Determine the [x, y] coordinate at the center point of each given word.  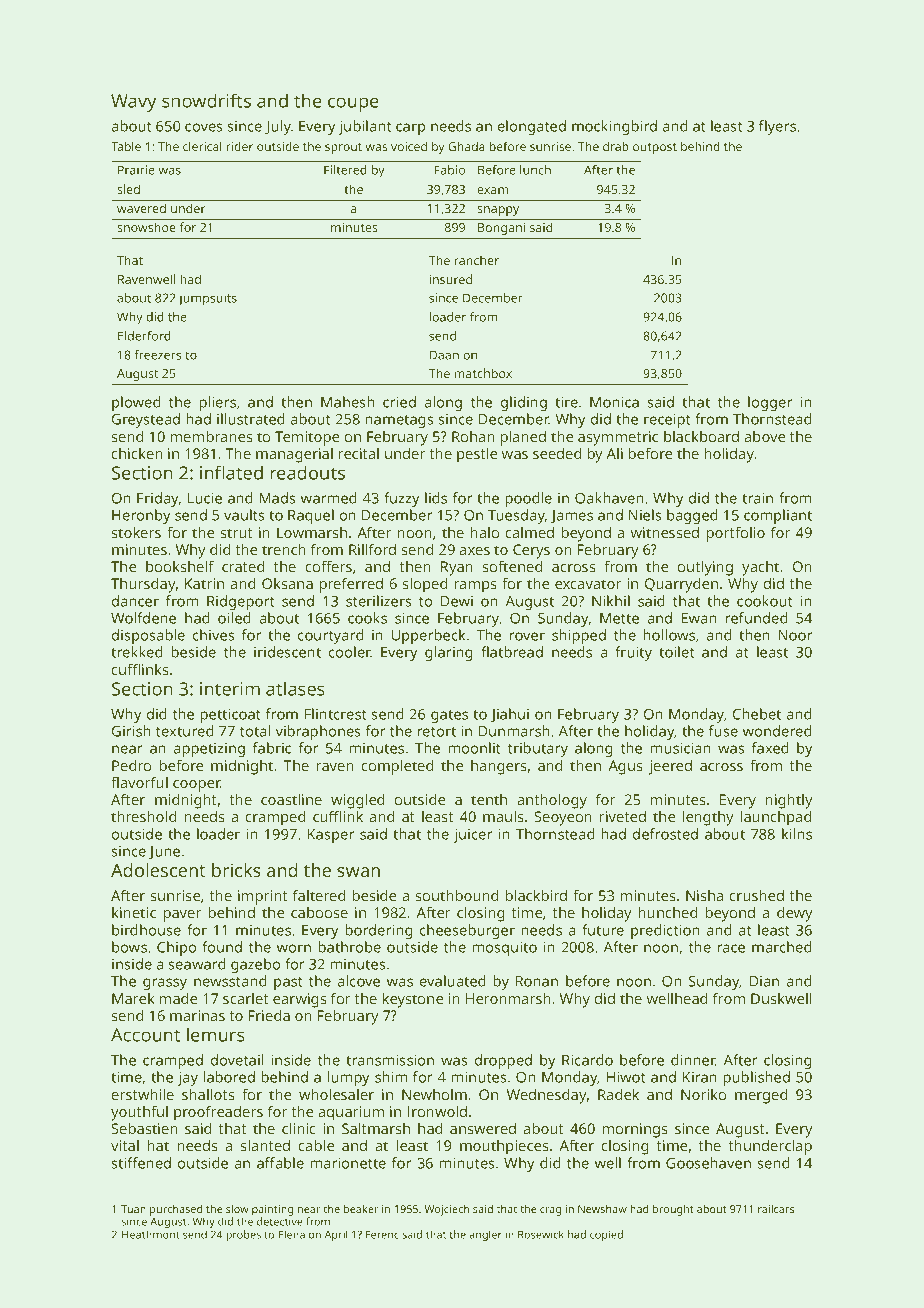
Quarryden [681, 585]
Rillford [372, 549]
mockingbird [614, 127]
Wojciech [446, 1210]
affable [280, 1163]
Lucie [205, 498]
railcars [776, 1209]
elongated [532, 127]
